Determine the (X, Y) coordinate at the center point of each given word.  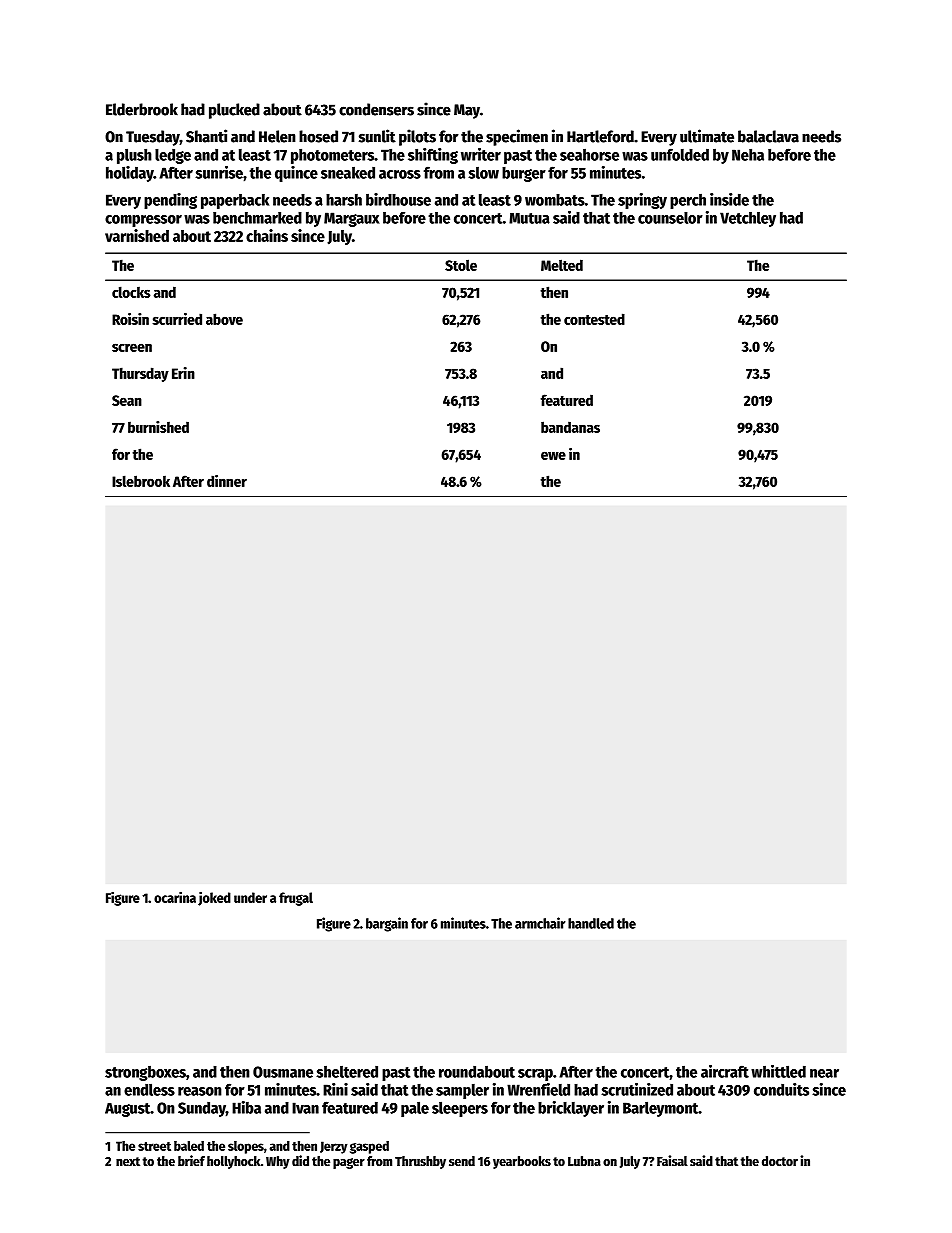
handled (591, 923)
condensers (376, 109)
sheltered (347, 1071)
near (824, 1073)
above (224, 319)
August (127, 1110)
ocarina (175, 897)
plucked (234, 111)
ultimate (707, 136)
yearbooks (522, 1162)
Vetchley (748, 219)
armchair (540, 923)
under (250, 897)
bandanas (570, 427)
